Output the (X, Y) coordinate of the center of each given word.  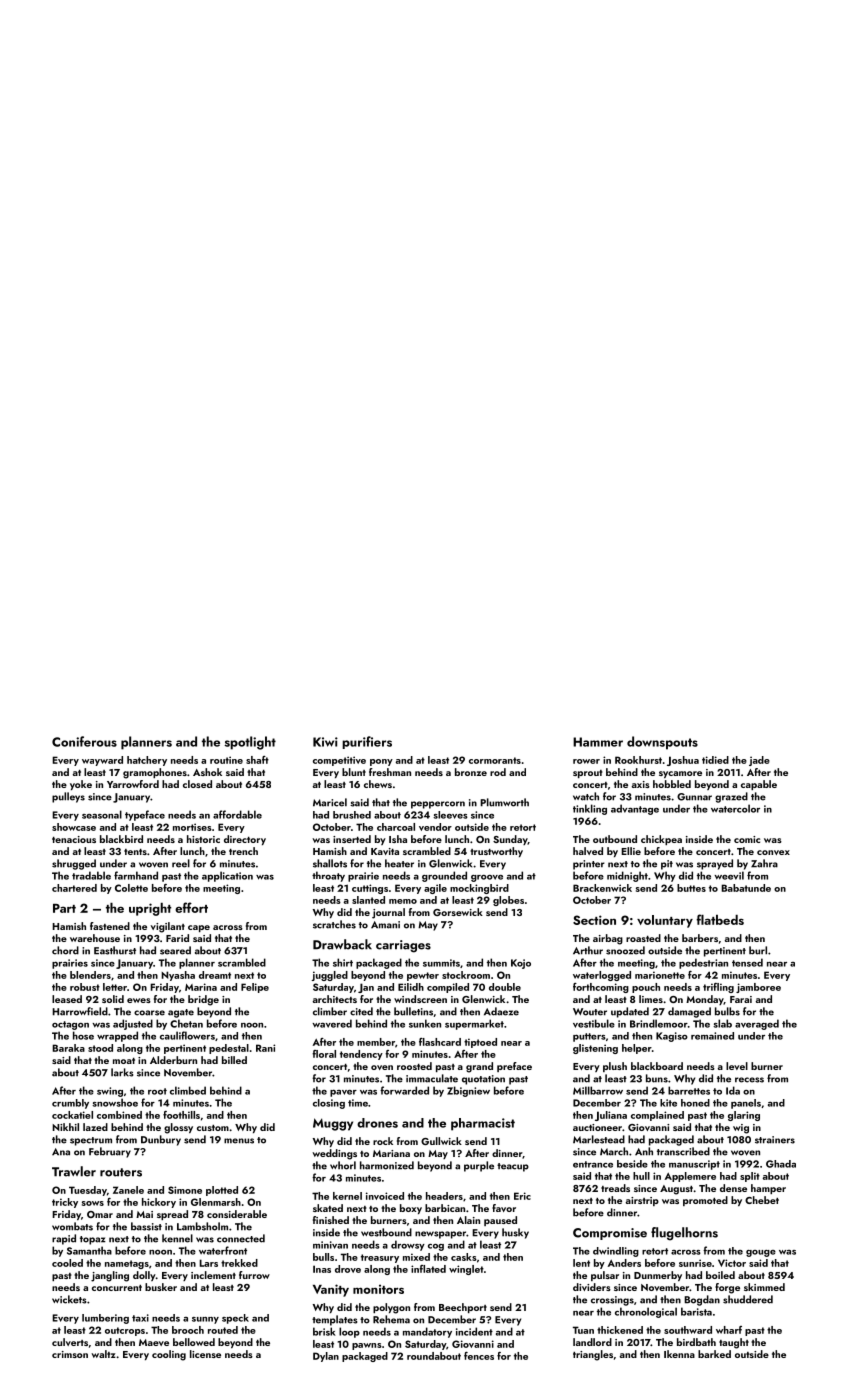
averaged (757, 1024)
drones (377, 1123)
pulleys (68, 797)
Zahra (764, 863)
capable (759, 785)
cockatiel (72, 1115)
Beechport (463, 1308)
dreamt (215, 975)
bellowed (194, 1342)
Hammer (598, 742)
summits (441, 963)
